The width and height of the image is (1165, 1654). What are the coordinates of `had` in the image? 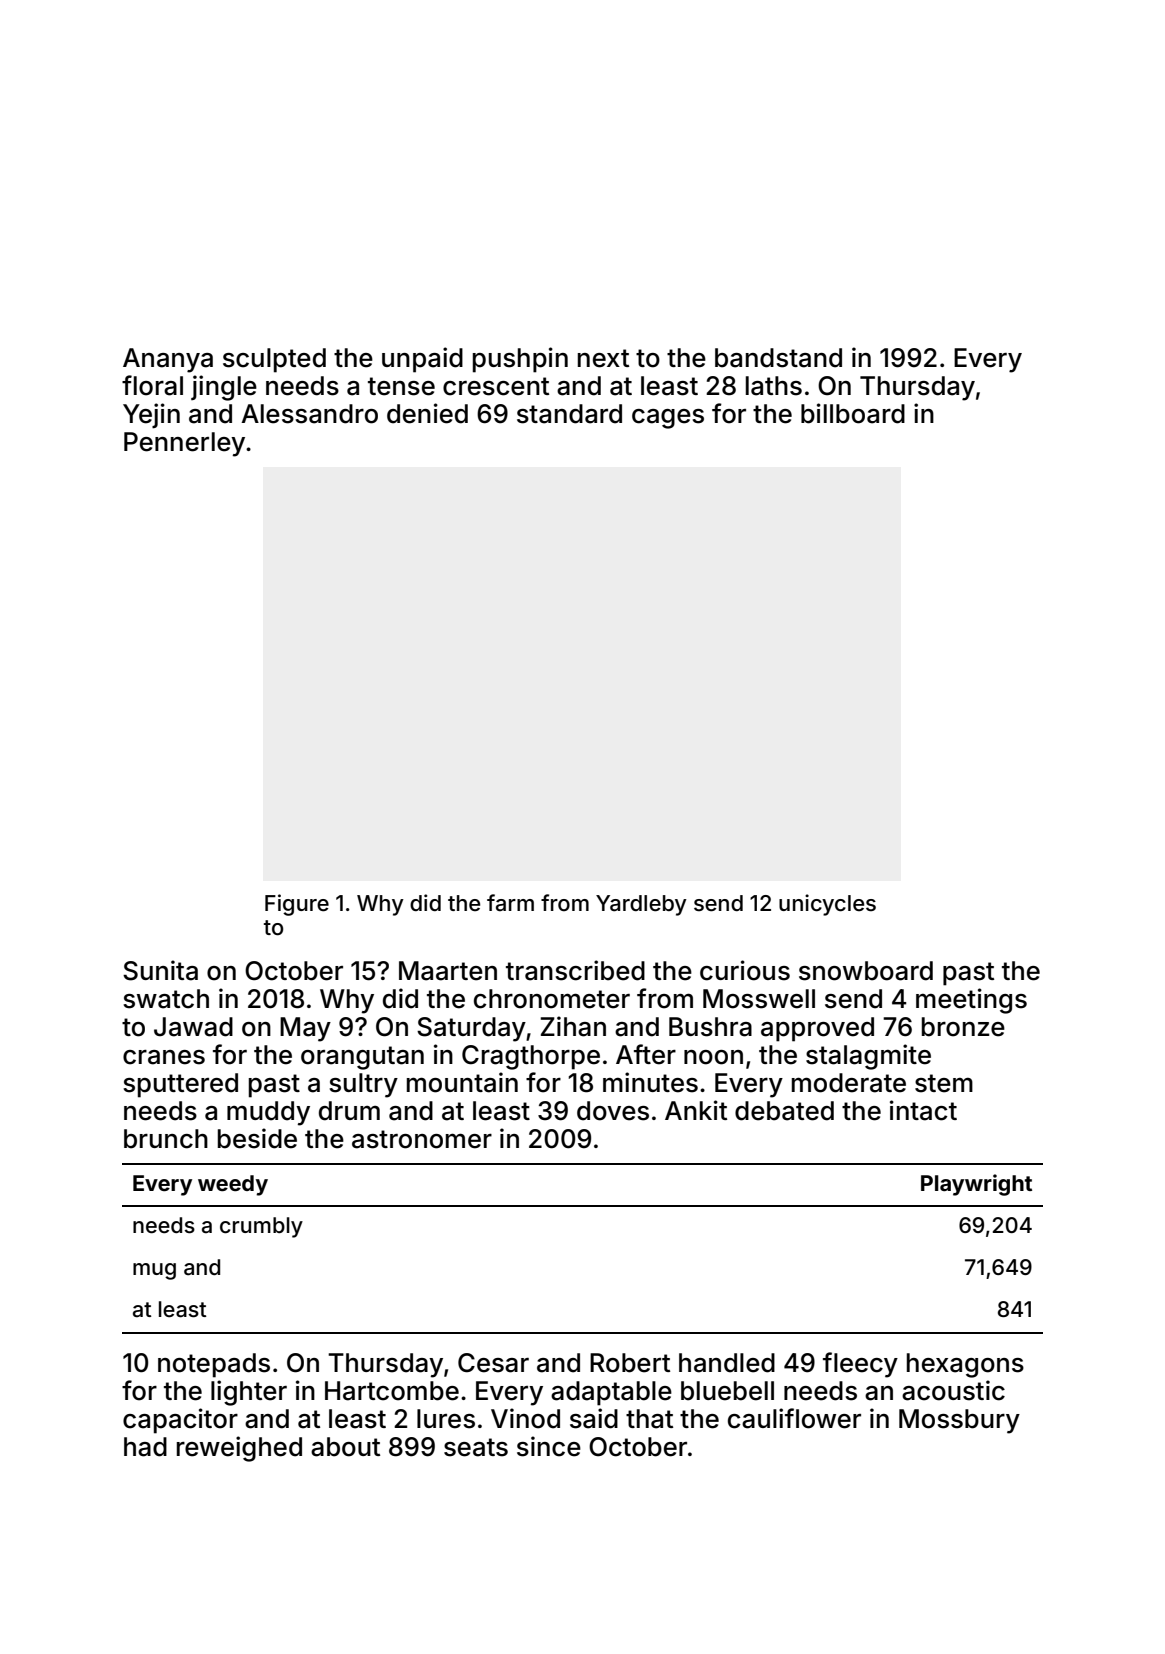 It's located at (145, 1447).
